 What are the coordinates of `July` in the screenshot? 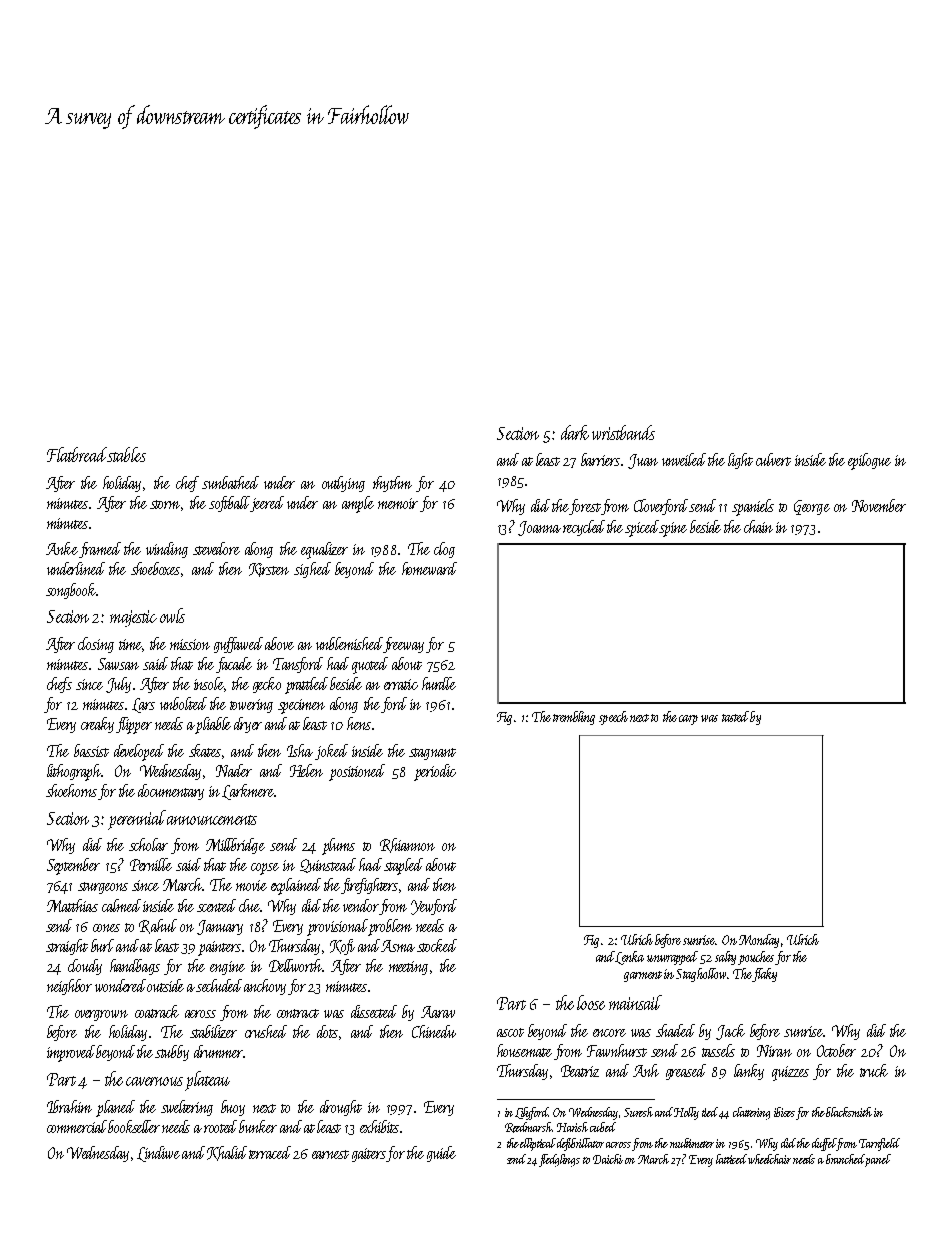 It's located at (118, 685).
